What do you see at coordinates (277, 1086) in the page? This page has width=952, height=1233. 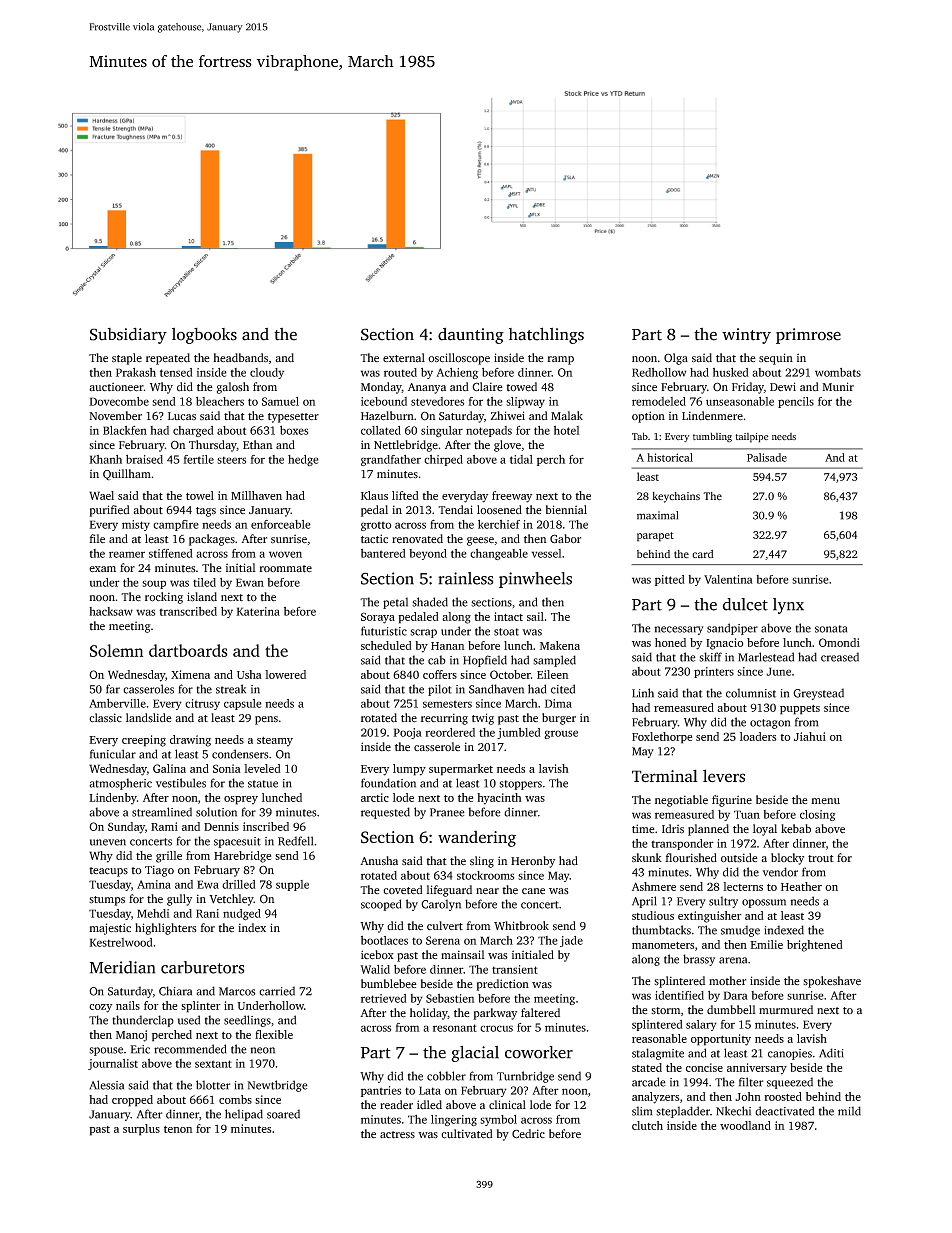 I see `Newtbridge` at bounding box center [277, 1086].
